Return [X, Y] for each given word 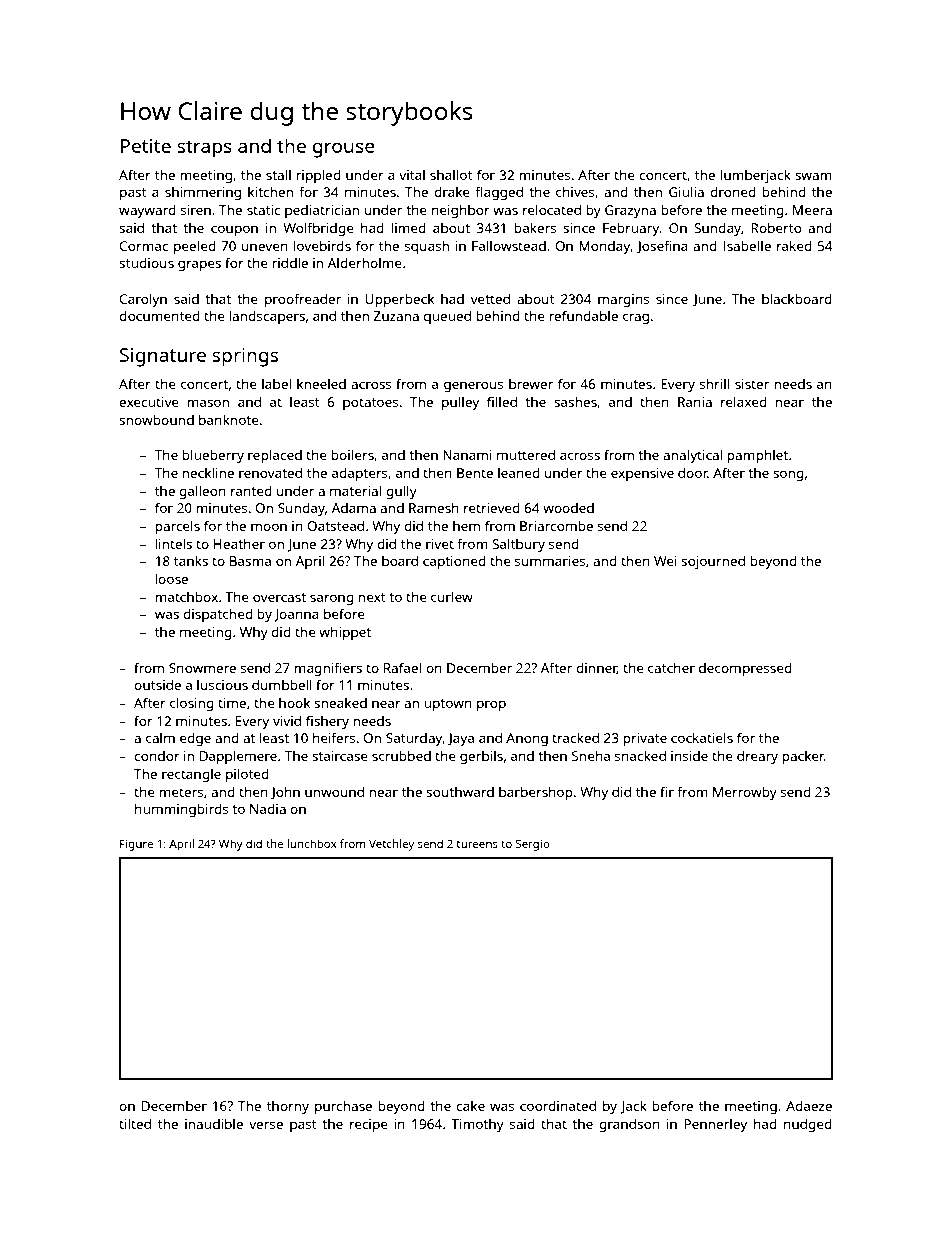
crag [636, 319]
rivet [440, 544]
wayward [147, 211]
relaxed [744, 401]
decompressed [745, 669]
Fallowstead [509, 245]
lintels [173, 543]
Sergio [533, 845]
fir [667, 791]
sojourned [713, 562]
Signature [163, 357]
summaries [550, 561]
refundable [583, 315]
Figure [136, 845]
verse [266, 1125]
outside [157, 685]
